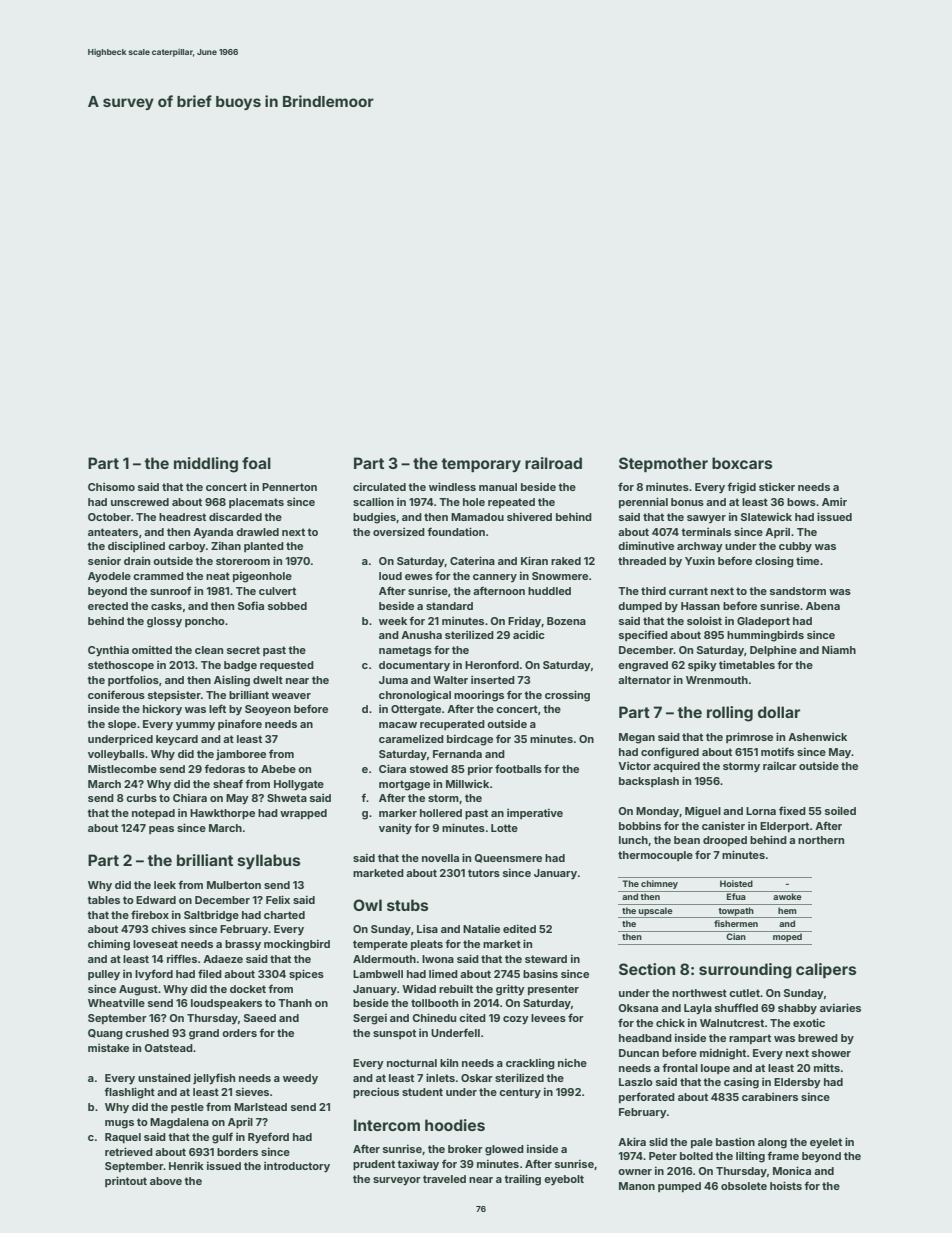 The height and width of the page is (1233, 952). Describe the element at coordinates (670, 1023) in the page. I see `chick` at that location.
